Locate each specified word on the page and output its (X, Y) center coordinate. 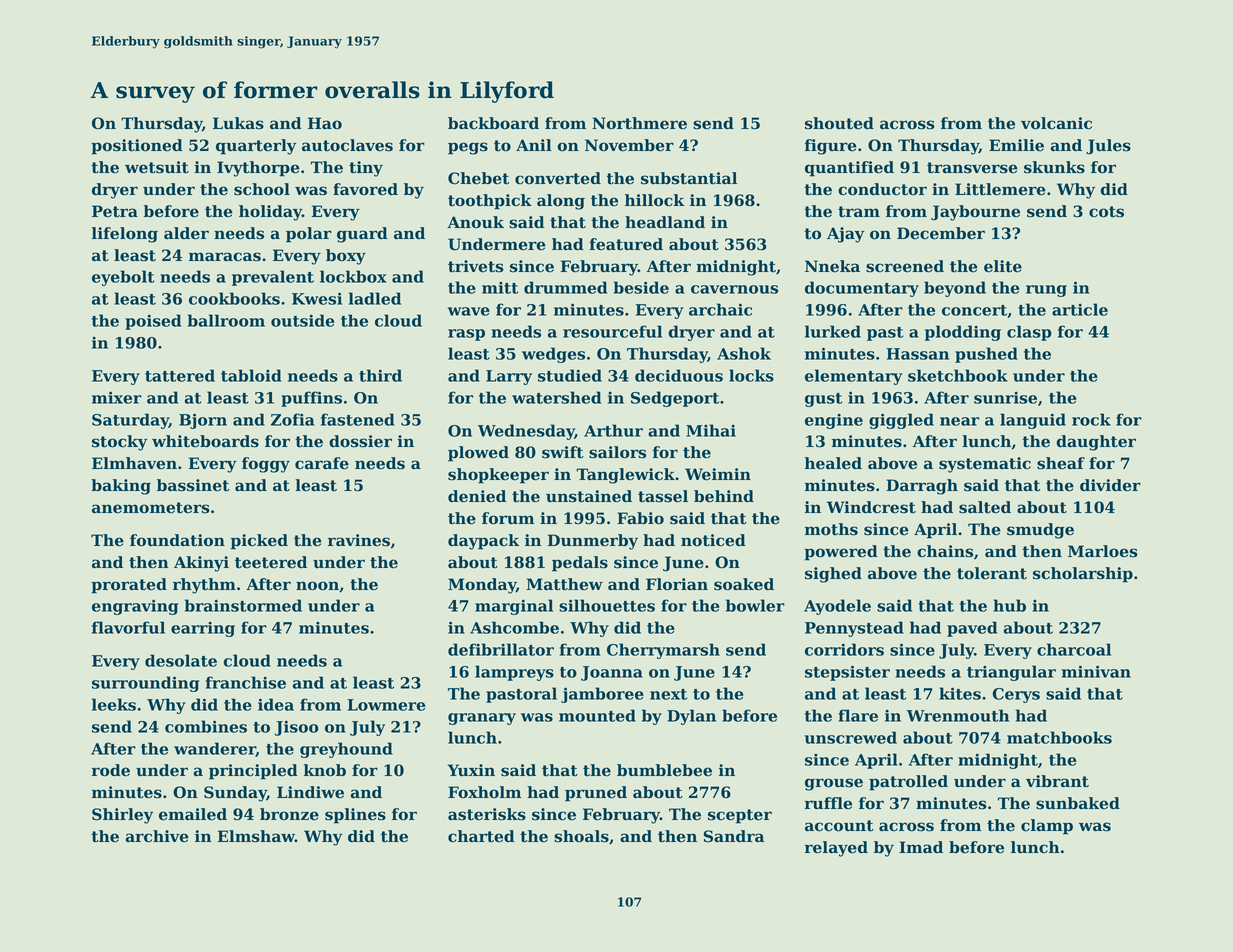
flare (858, 715)
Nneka (832, 266)
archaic (720, 309)
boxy (346, 257)
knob (325, 770)
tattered (180, 375)
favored (365, 189)
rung (1046, 291)
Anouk (475, 222)
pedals (580, 564)
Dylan (691, 717)
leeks (114, 704)
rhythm (204, 586)
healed (833, 463)
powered (841, 553)
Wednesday (526, 432)
